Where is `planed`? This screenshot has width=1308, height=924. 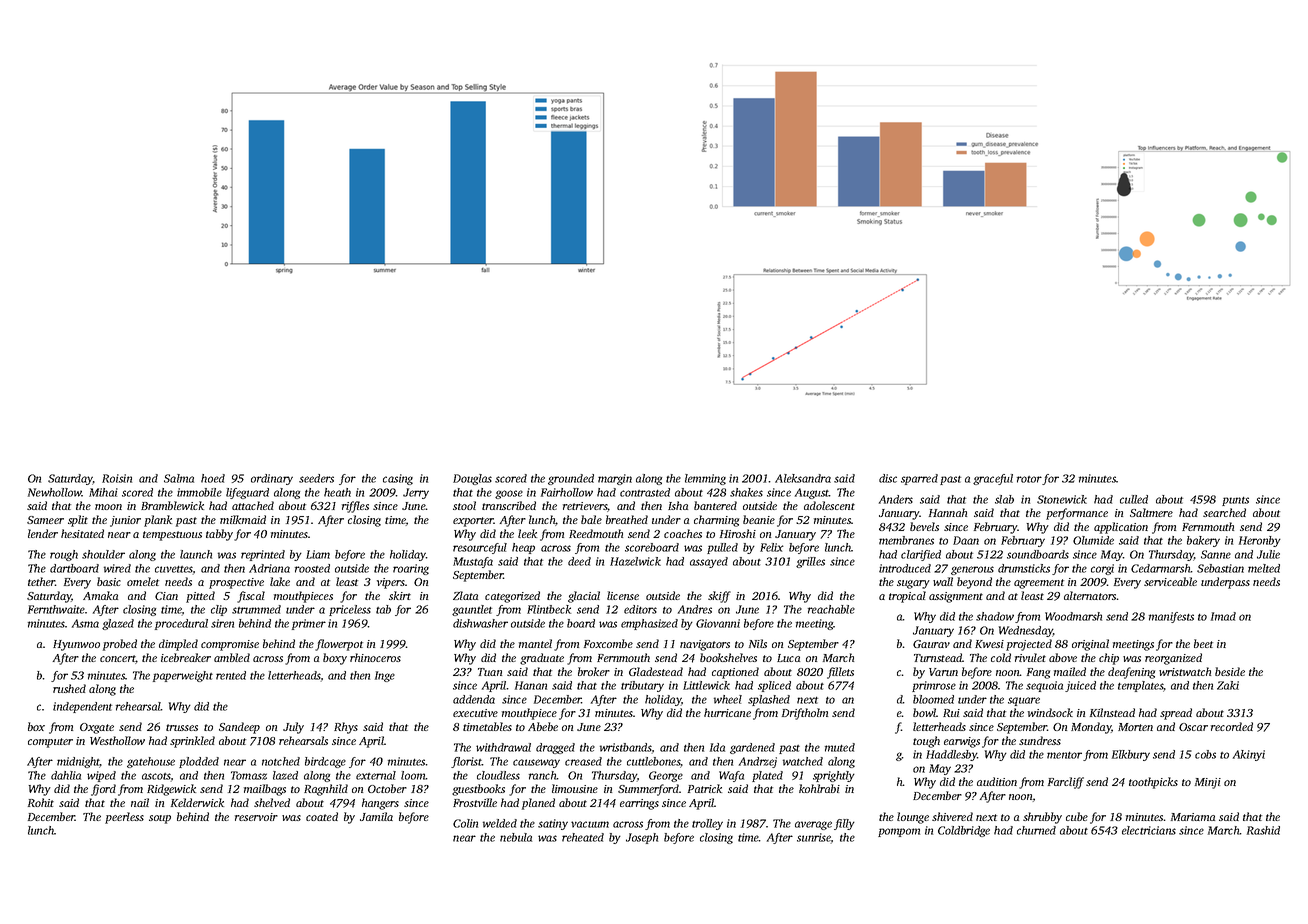 planed is located at coordinates (538, 804).
